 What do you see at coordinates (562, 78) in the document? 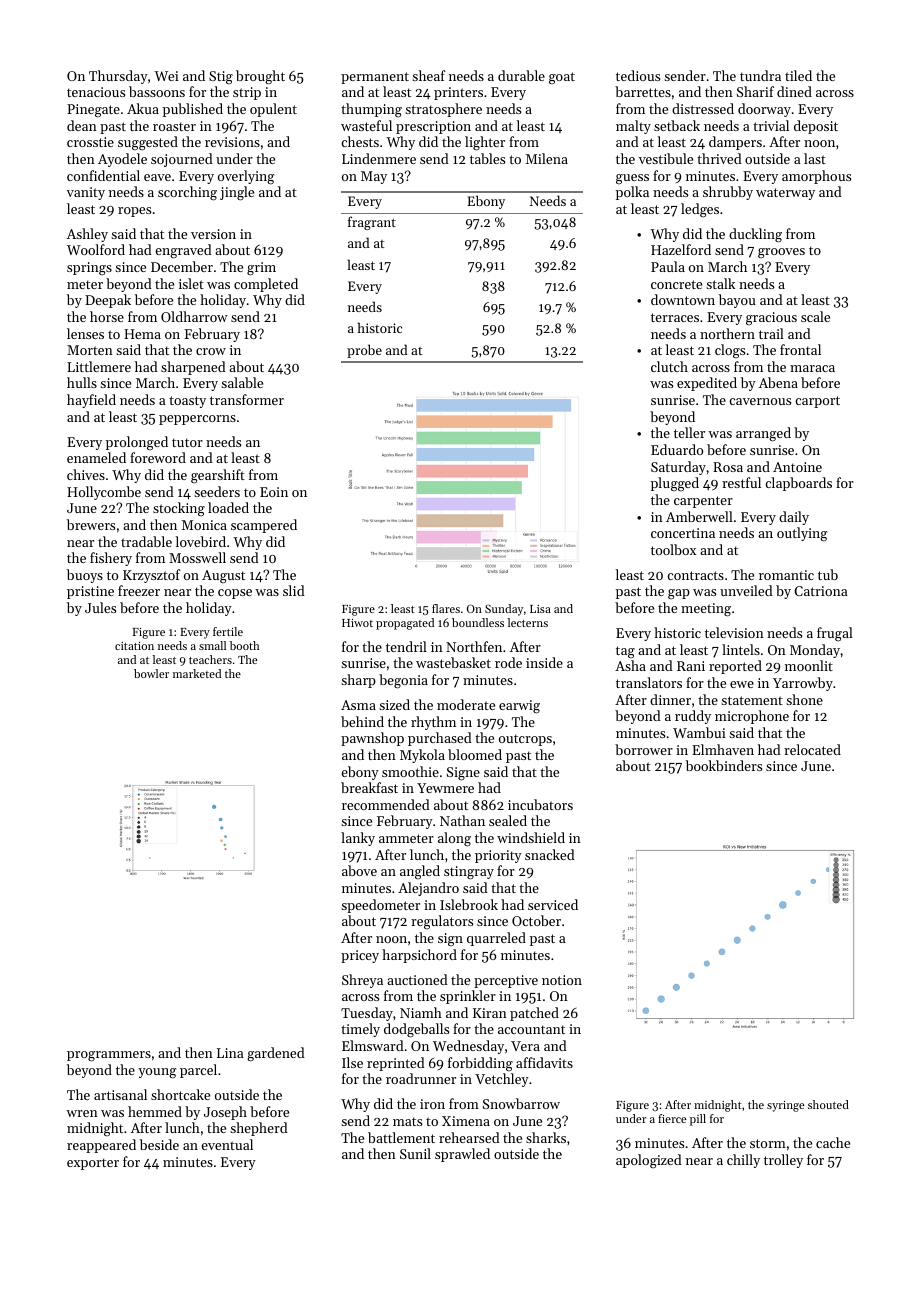
I see `goat` at bounding box center [562, 78].
